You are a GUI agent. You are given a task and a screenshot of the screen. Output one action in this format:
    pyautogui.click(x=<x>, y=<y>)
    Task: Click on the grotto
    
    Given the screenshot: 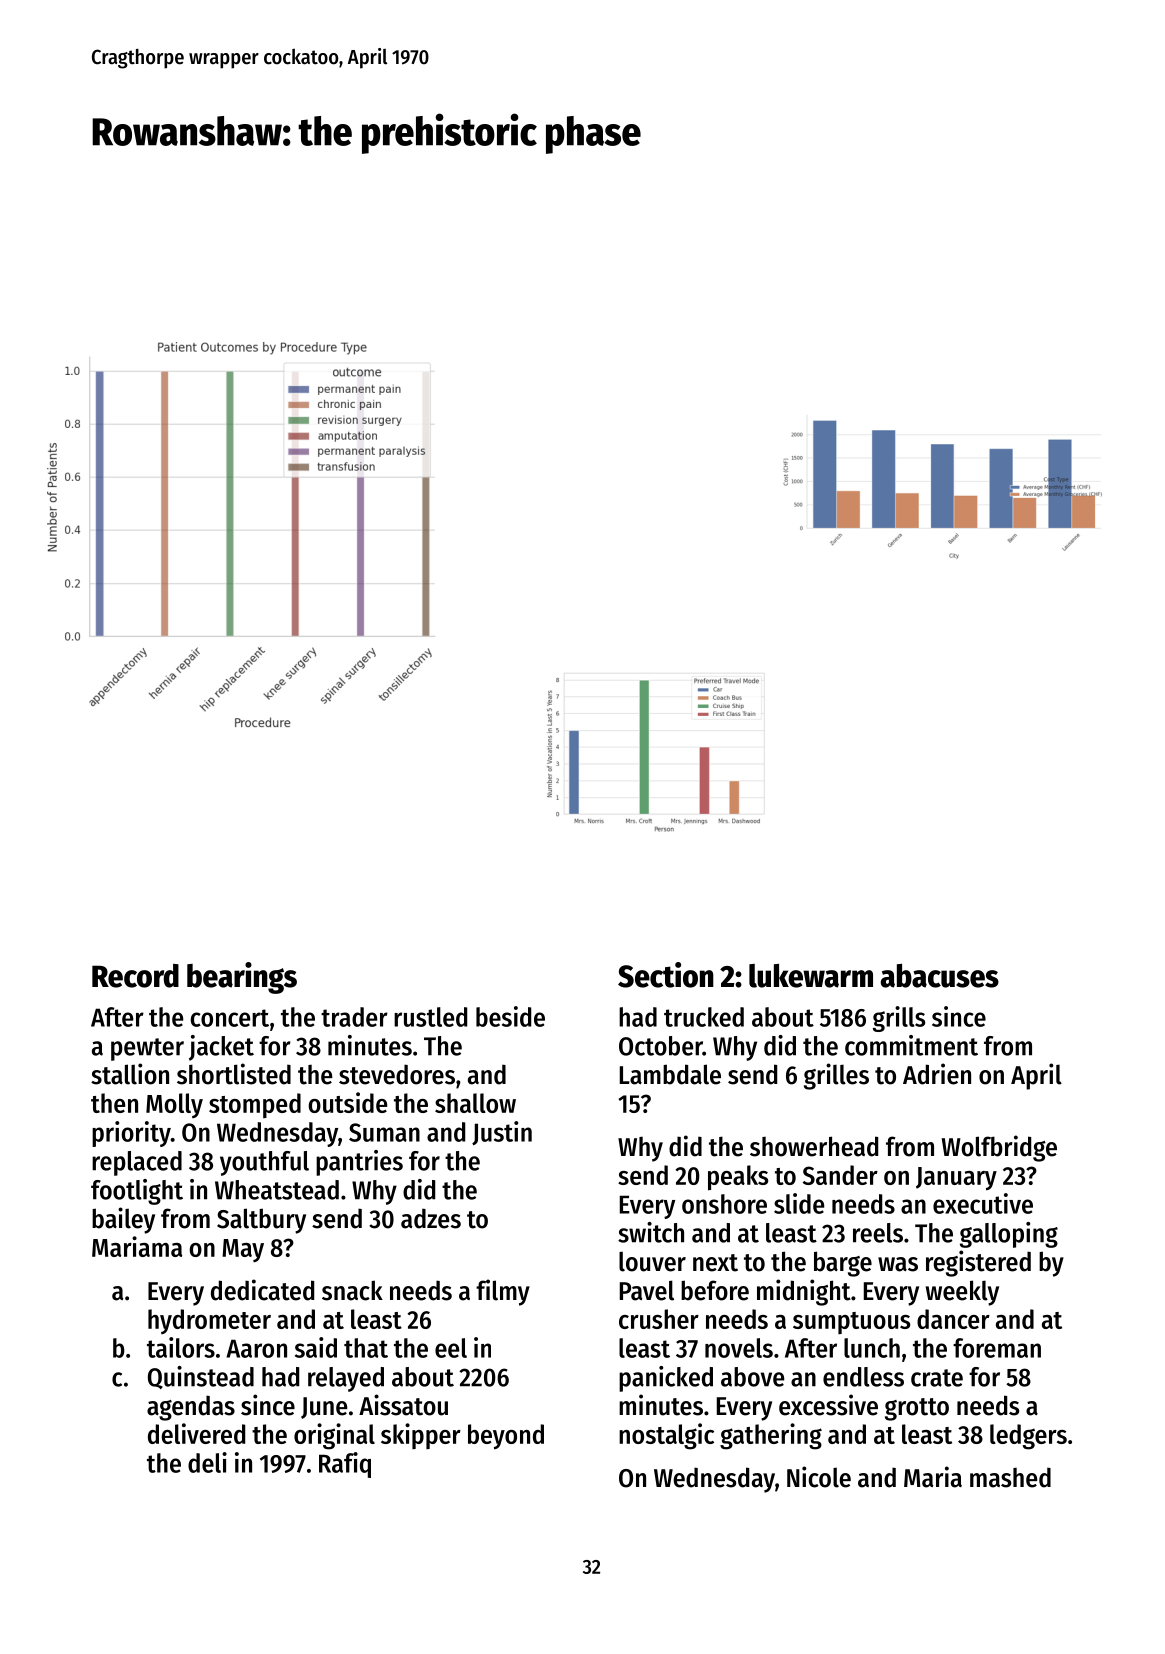 What is the action you would take?
    pyautogui.click(x=917, y=1409)
